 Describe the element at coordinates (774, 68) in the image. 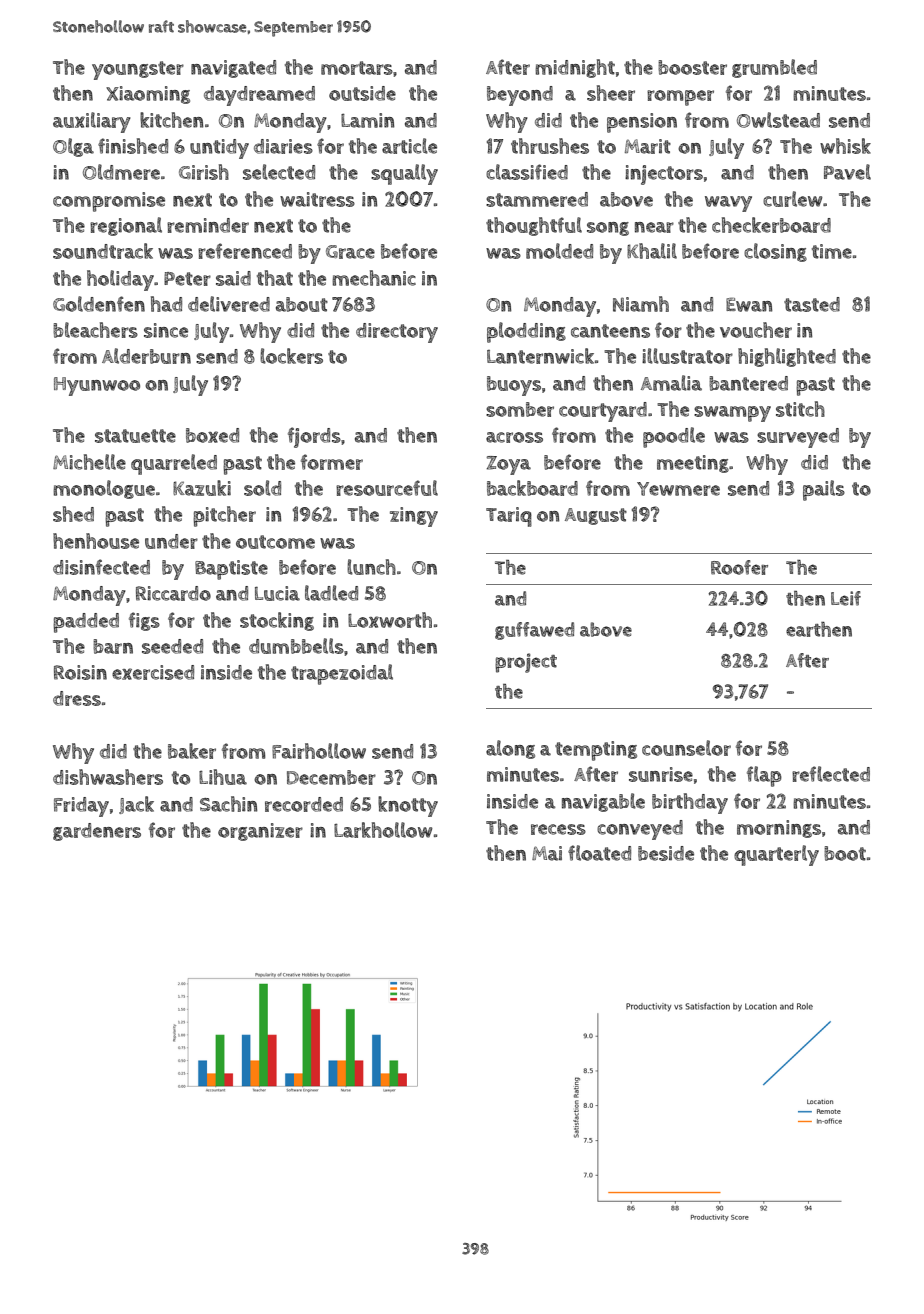

I see `grumbled` at that location.
